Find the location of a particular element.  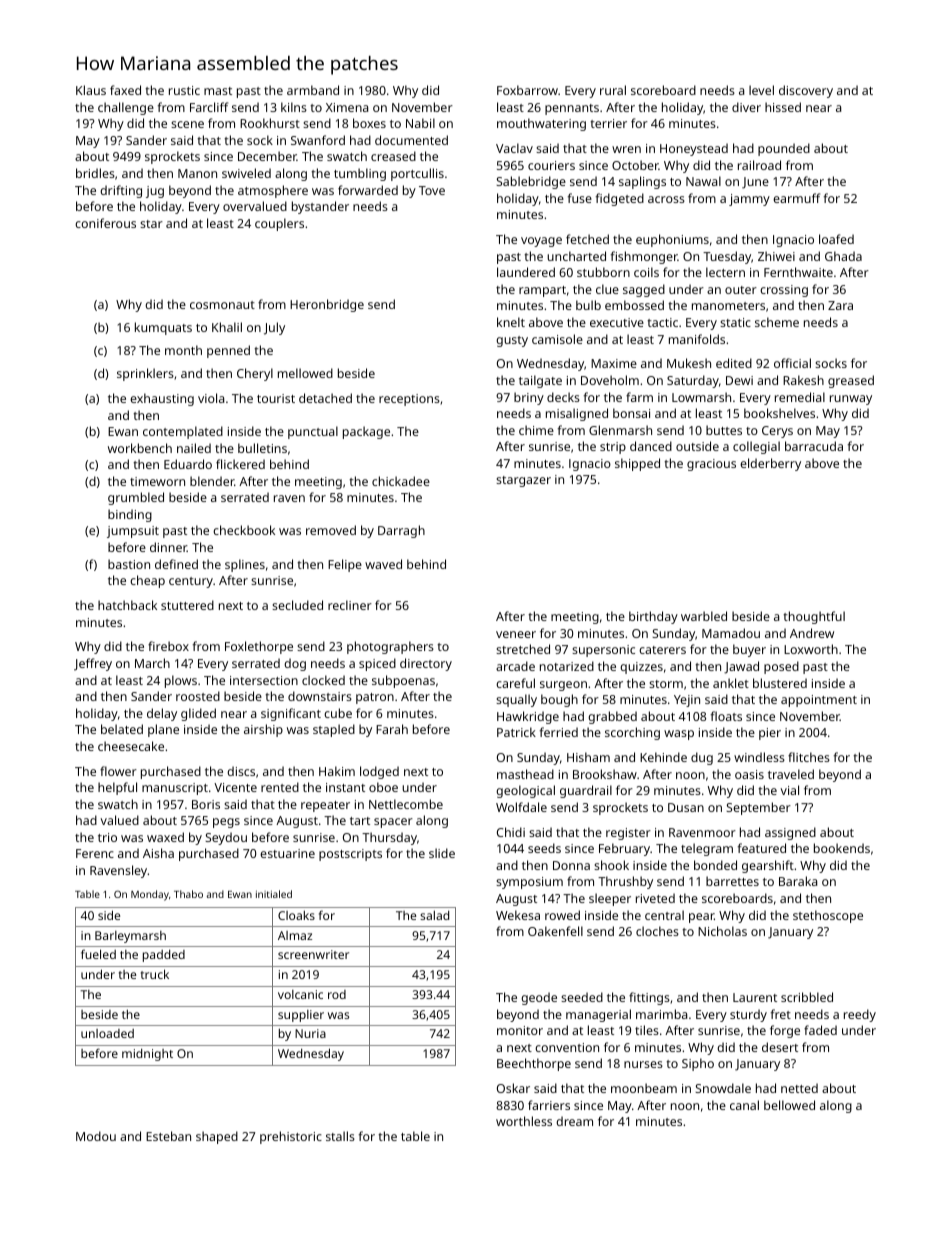

sleeper is located at coordinates (610, 899).
